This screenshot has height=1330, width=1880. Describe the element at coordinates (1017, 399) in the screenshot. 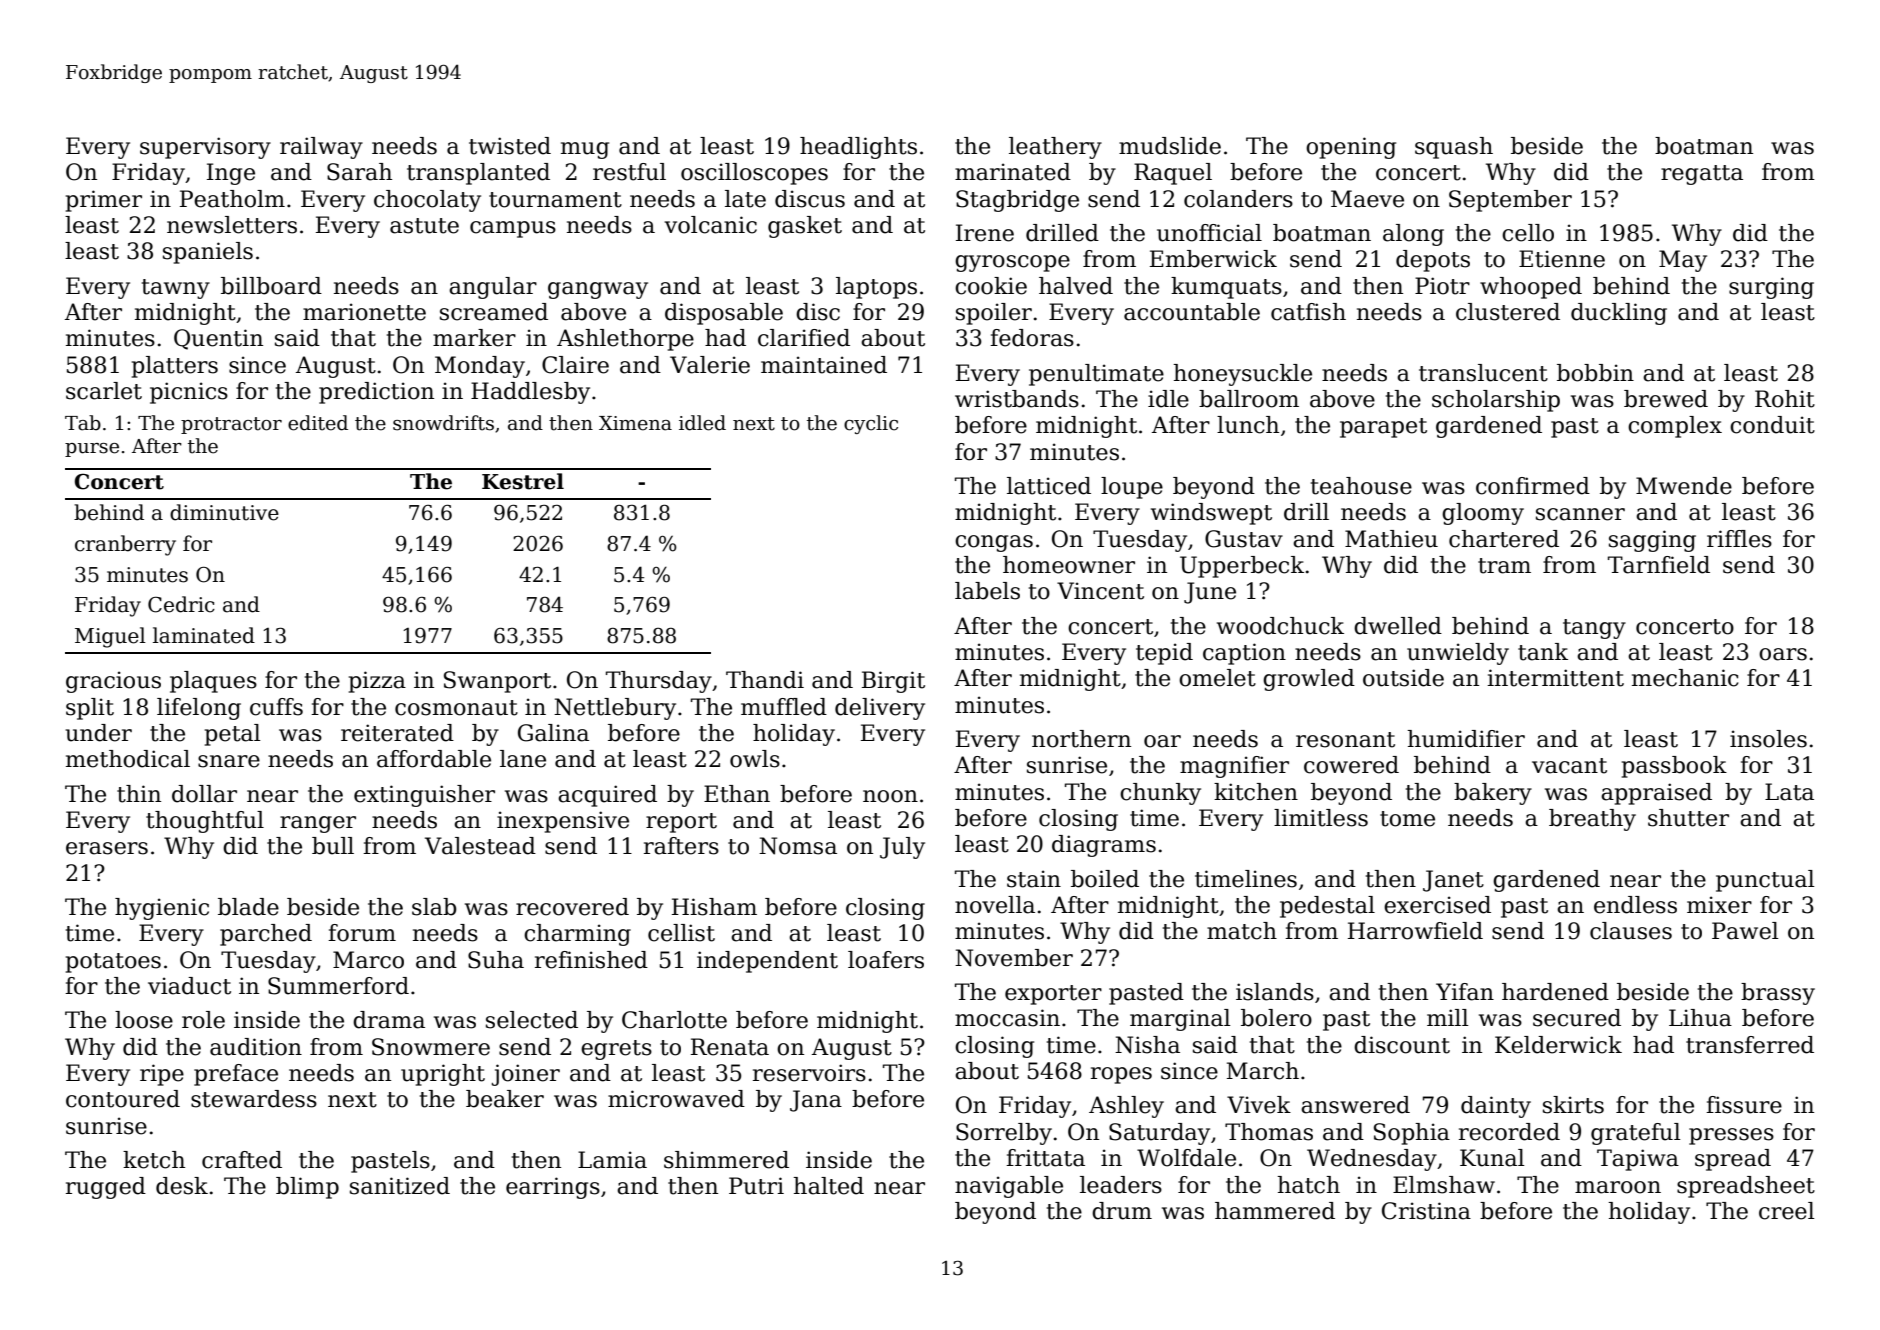

I see `wristbands` at that location.
